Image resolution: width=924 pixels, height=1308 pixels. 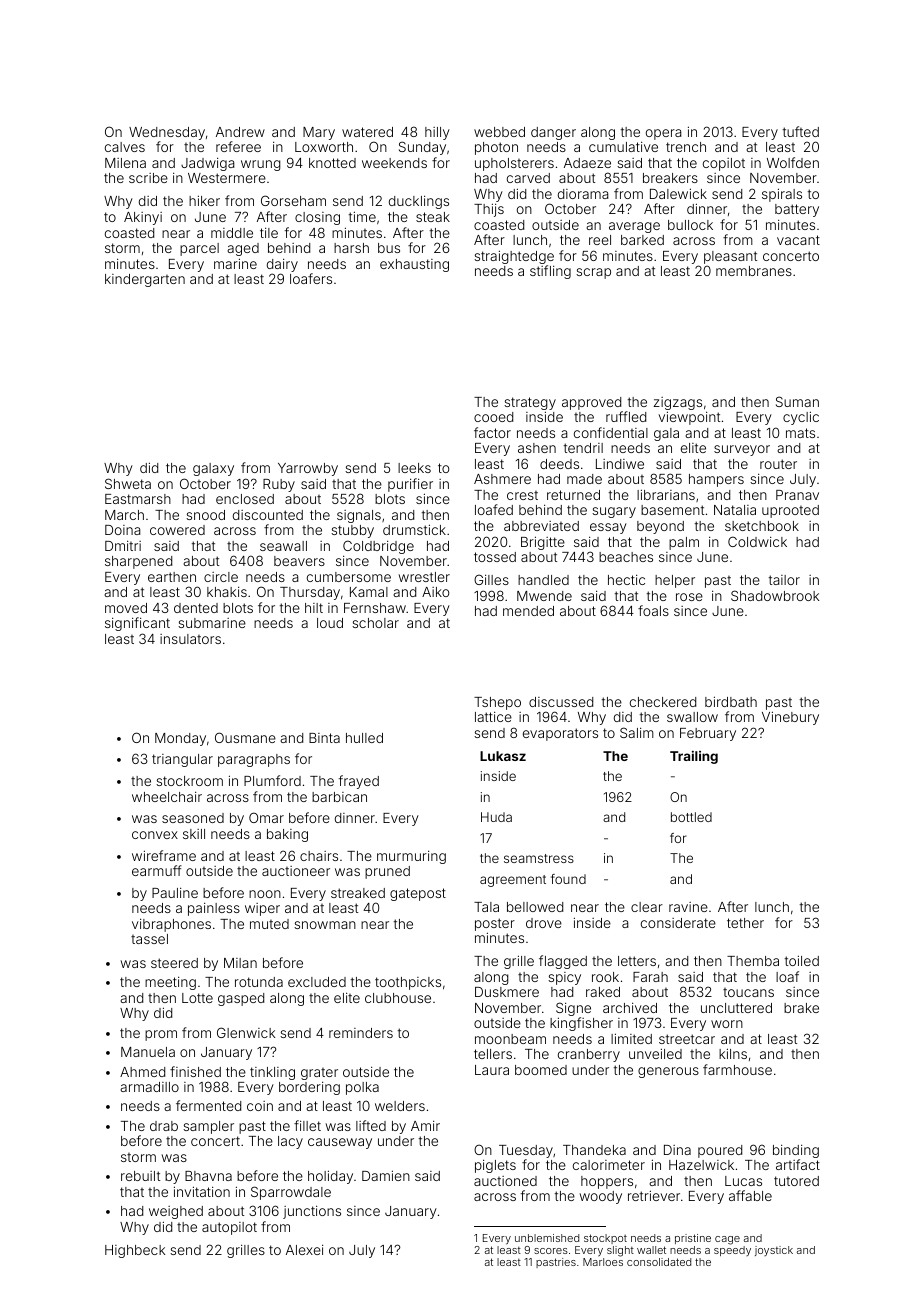 What do you see at coordinates (199, 249) in the screenshot?
I see `parcel` at bounding box center [199, 249].
